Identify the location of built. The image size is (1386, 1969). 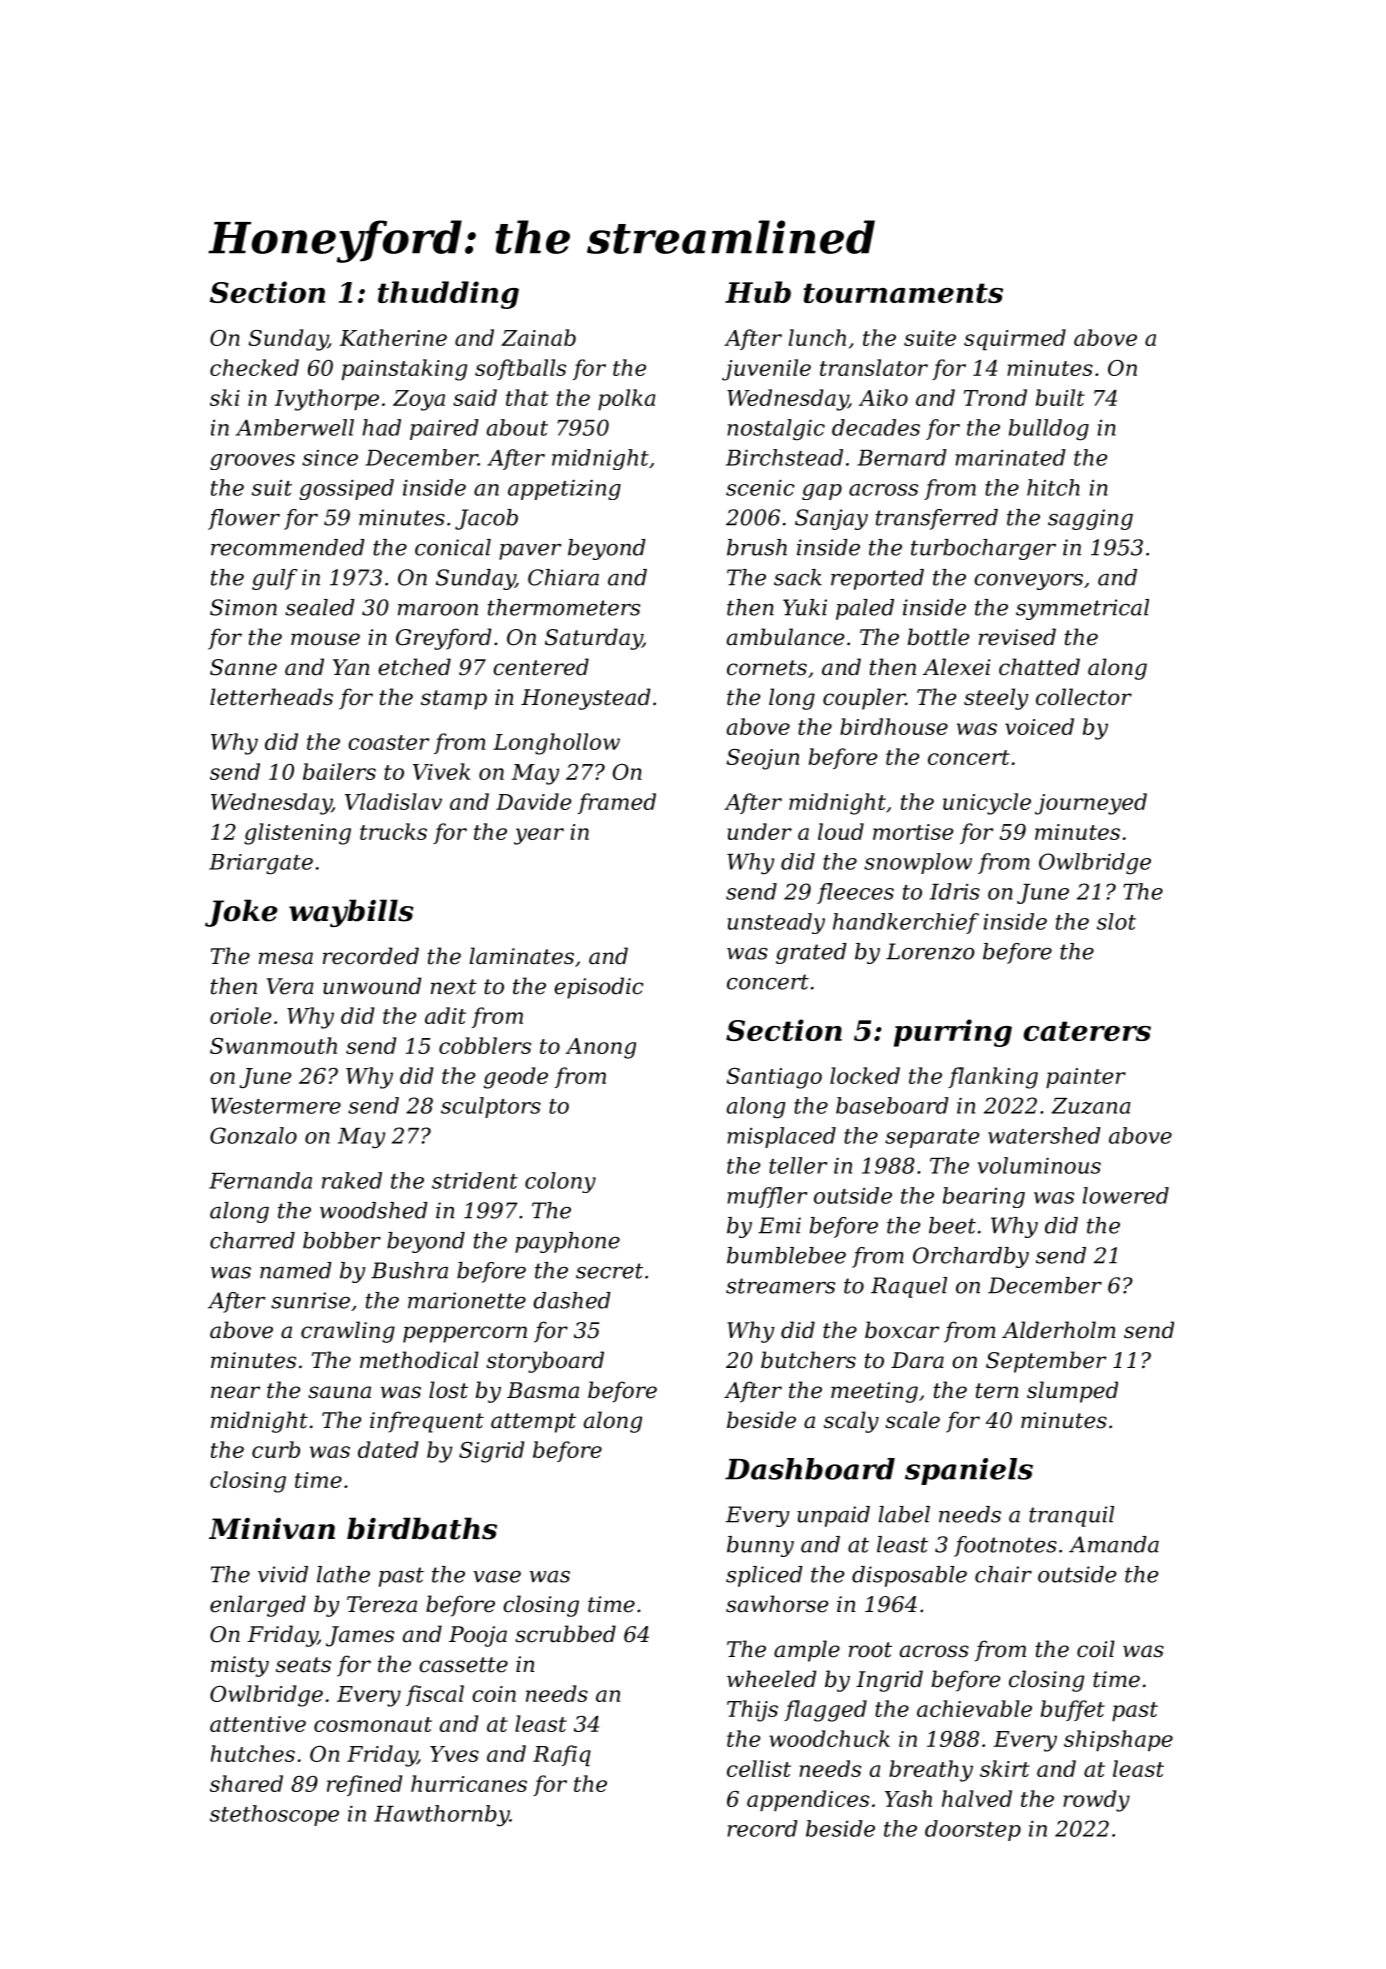
(1060, 397).
